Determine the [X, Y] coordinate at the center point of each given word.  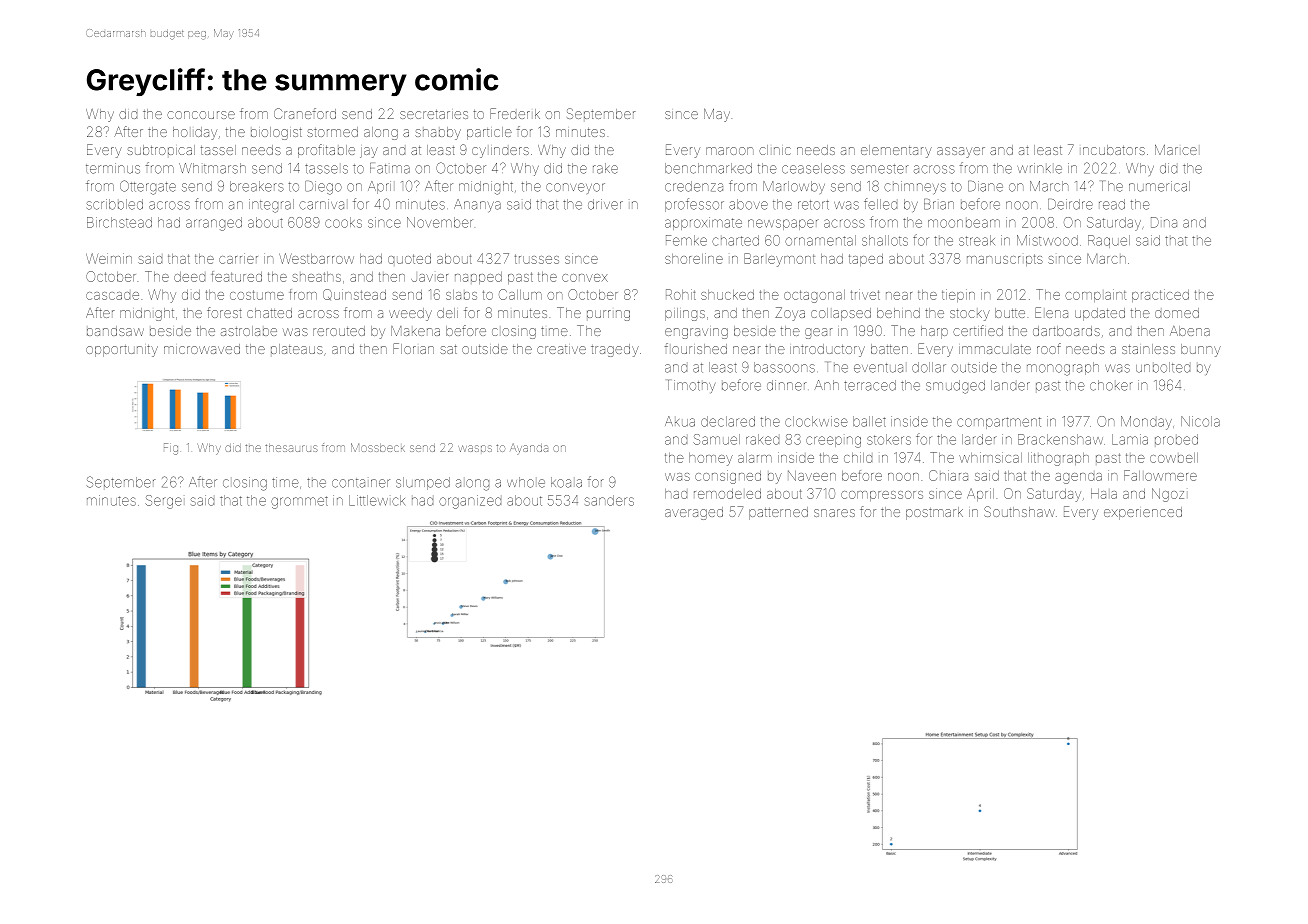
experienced [1143, 513]
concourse [201, 115]
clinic [775, 150]
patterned [778, 513]
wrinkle [1039, 168]
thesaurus [291, 448]
